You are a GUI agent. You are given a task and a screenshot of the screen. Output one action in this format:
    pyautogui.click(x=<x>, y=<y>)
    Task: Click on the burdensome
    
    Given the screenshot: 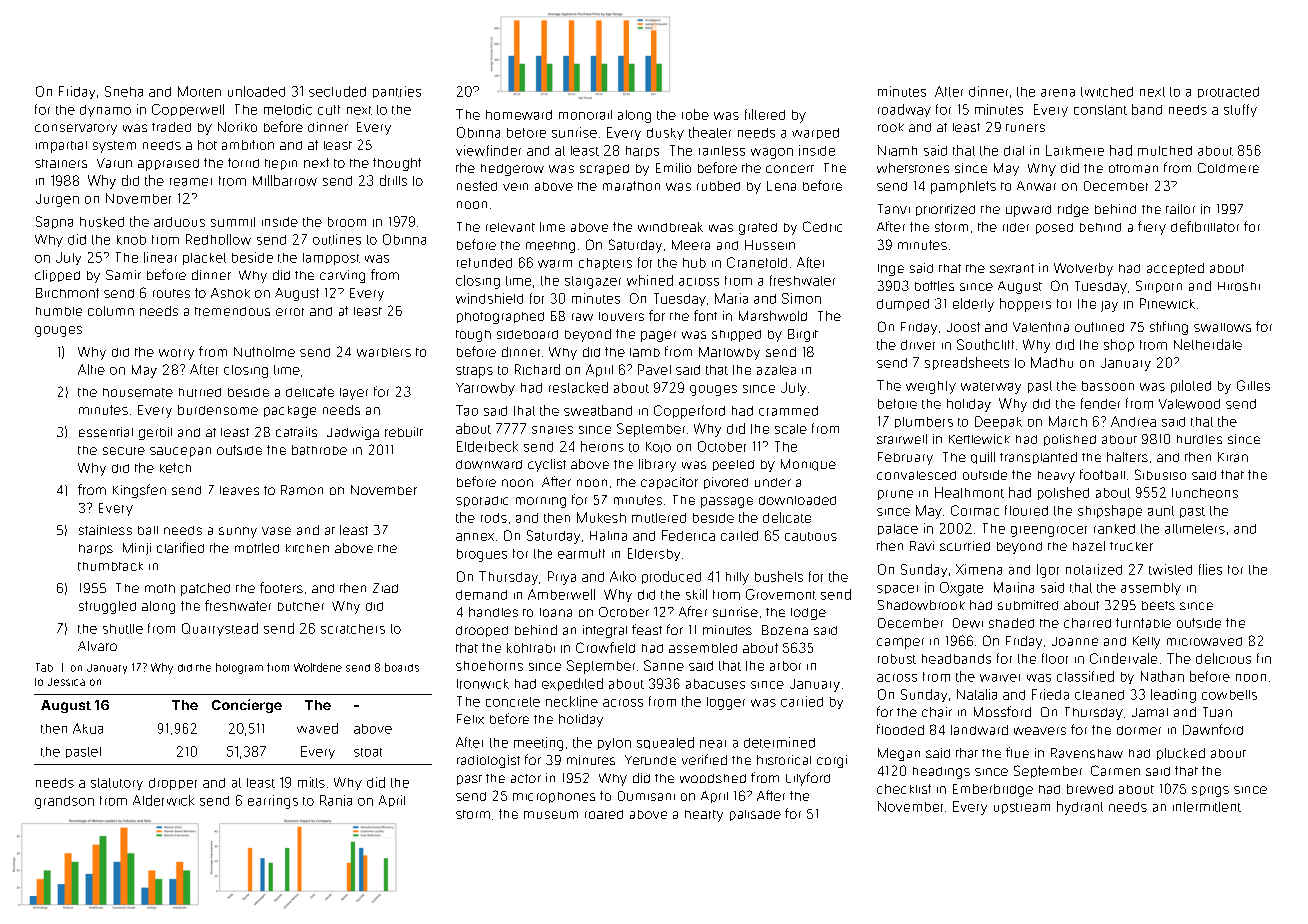 What is the action you would take?
    pyautogui.click(x=218, y=410)
